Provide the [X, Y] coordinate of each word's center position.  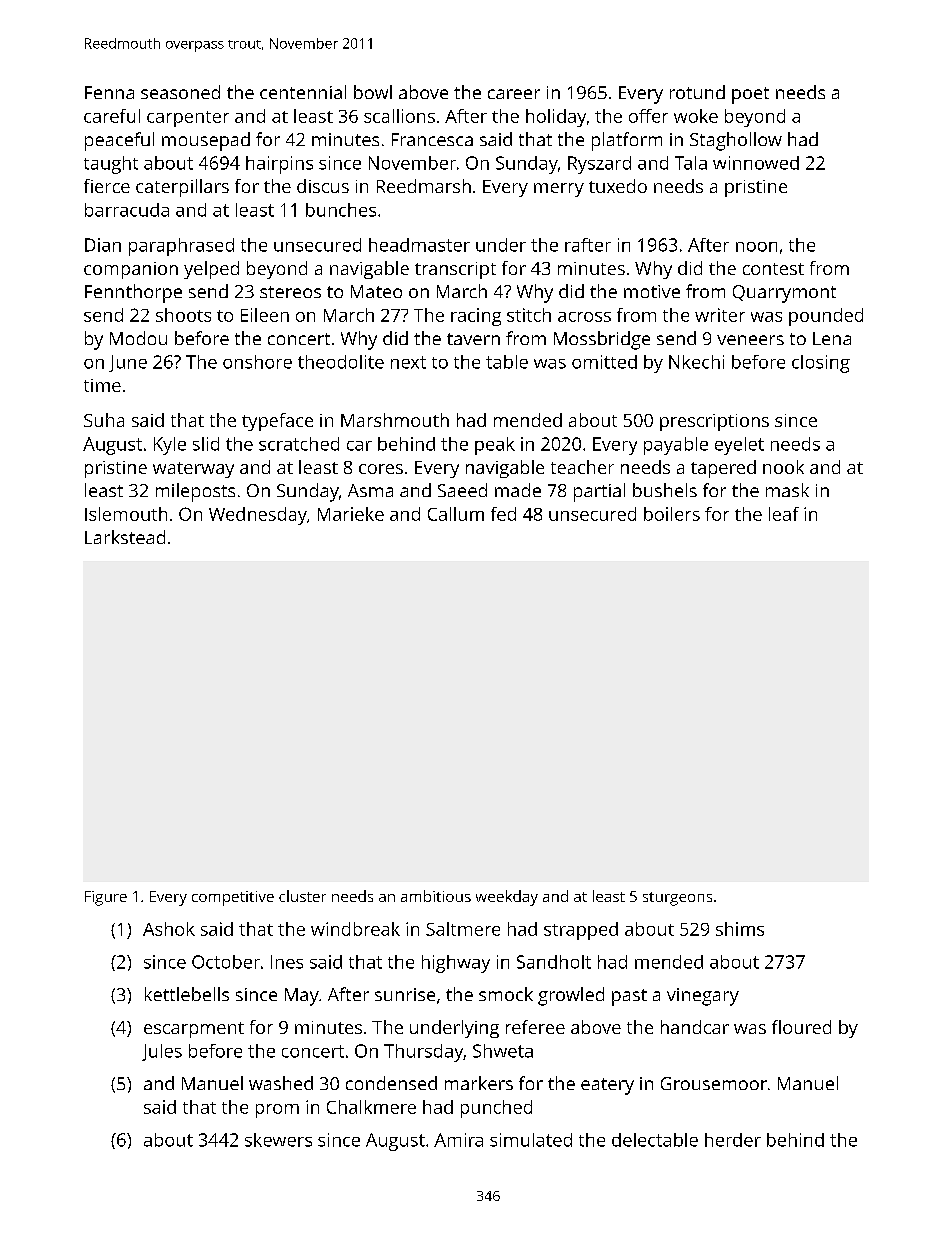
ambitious [436, 896]
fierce [107, 186]
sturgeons [677, 899]
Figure [106, 898]
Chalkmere [371, 1107]
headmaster [419, 245]
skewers [278, 1140]
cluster [302, 896]
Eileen [265, 315]
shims [740, 929]
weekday [507, 898]
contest [773, 269]
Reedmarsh [424, 186]
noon [756, 247]
